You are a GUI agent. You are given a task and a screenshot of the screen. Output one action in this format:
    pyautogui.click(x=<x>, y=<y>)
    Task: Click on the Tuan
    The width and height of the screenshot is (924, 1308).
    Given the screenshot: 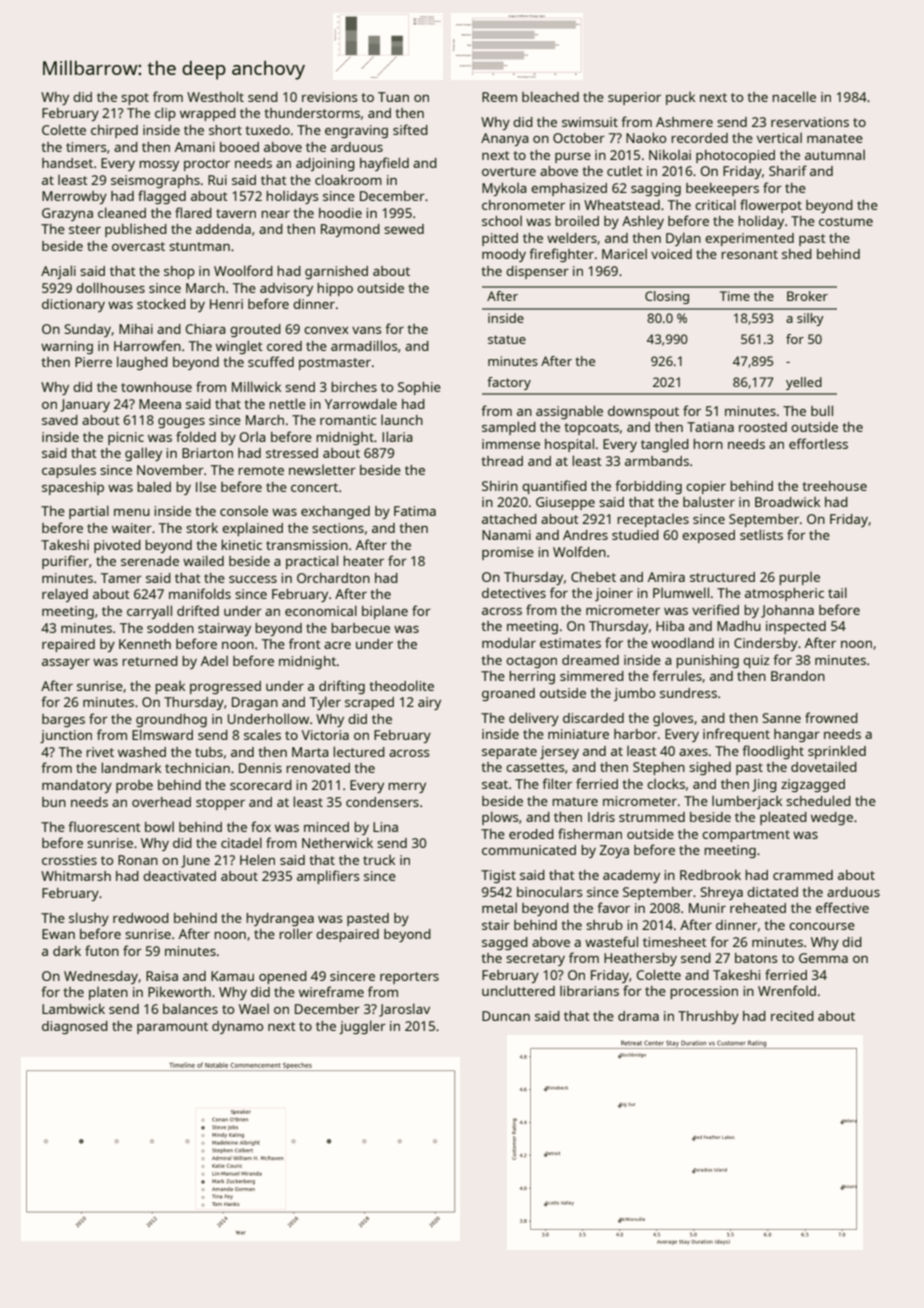 What is the action you would take?
    pyautogui.click(x=393, y=97)
